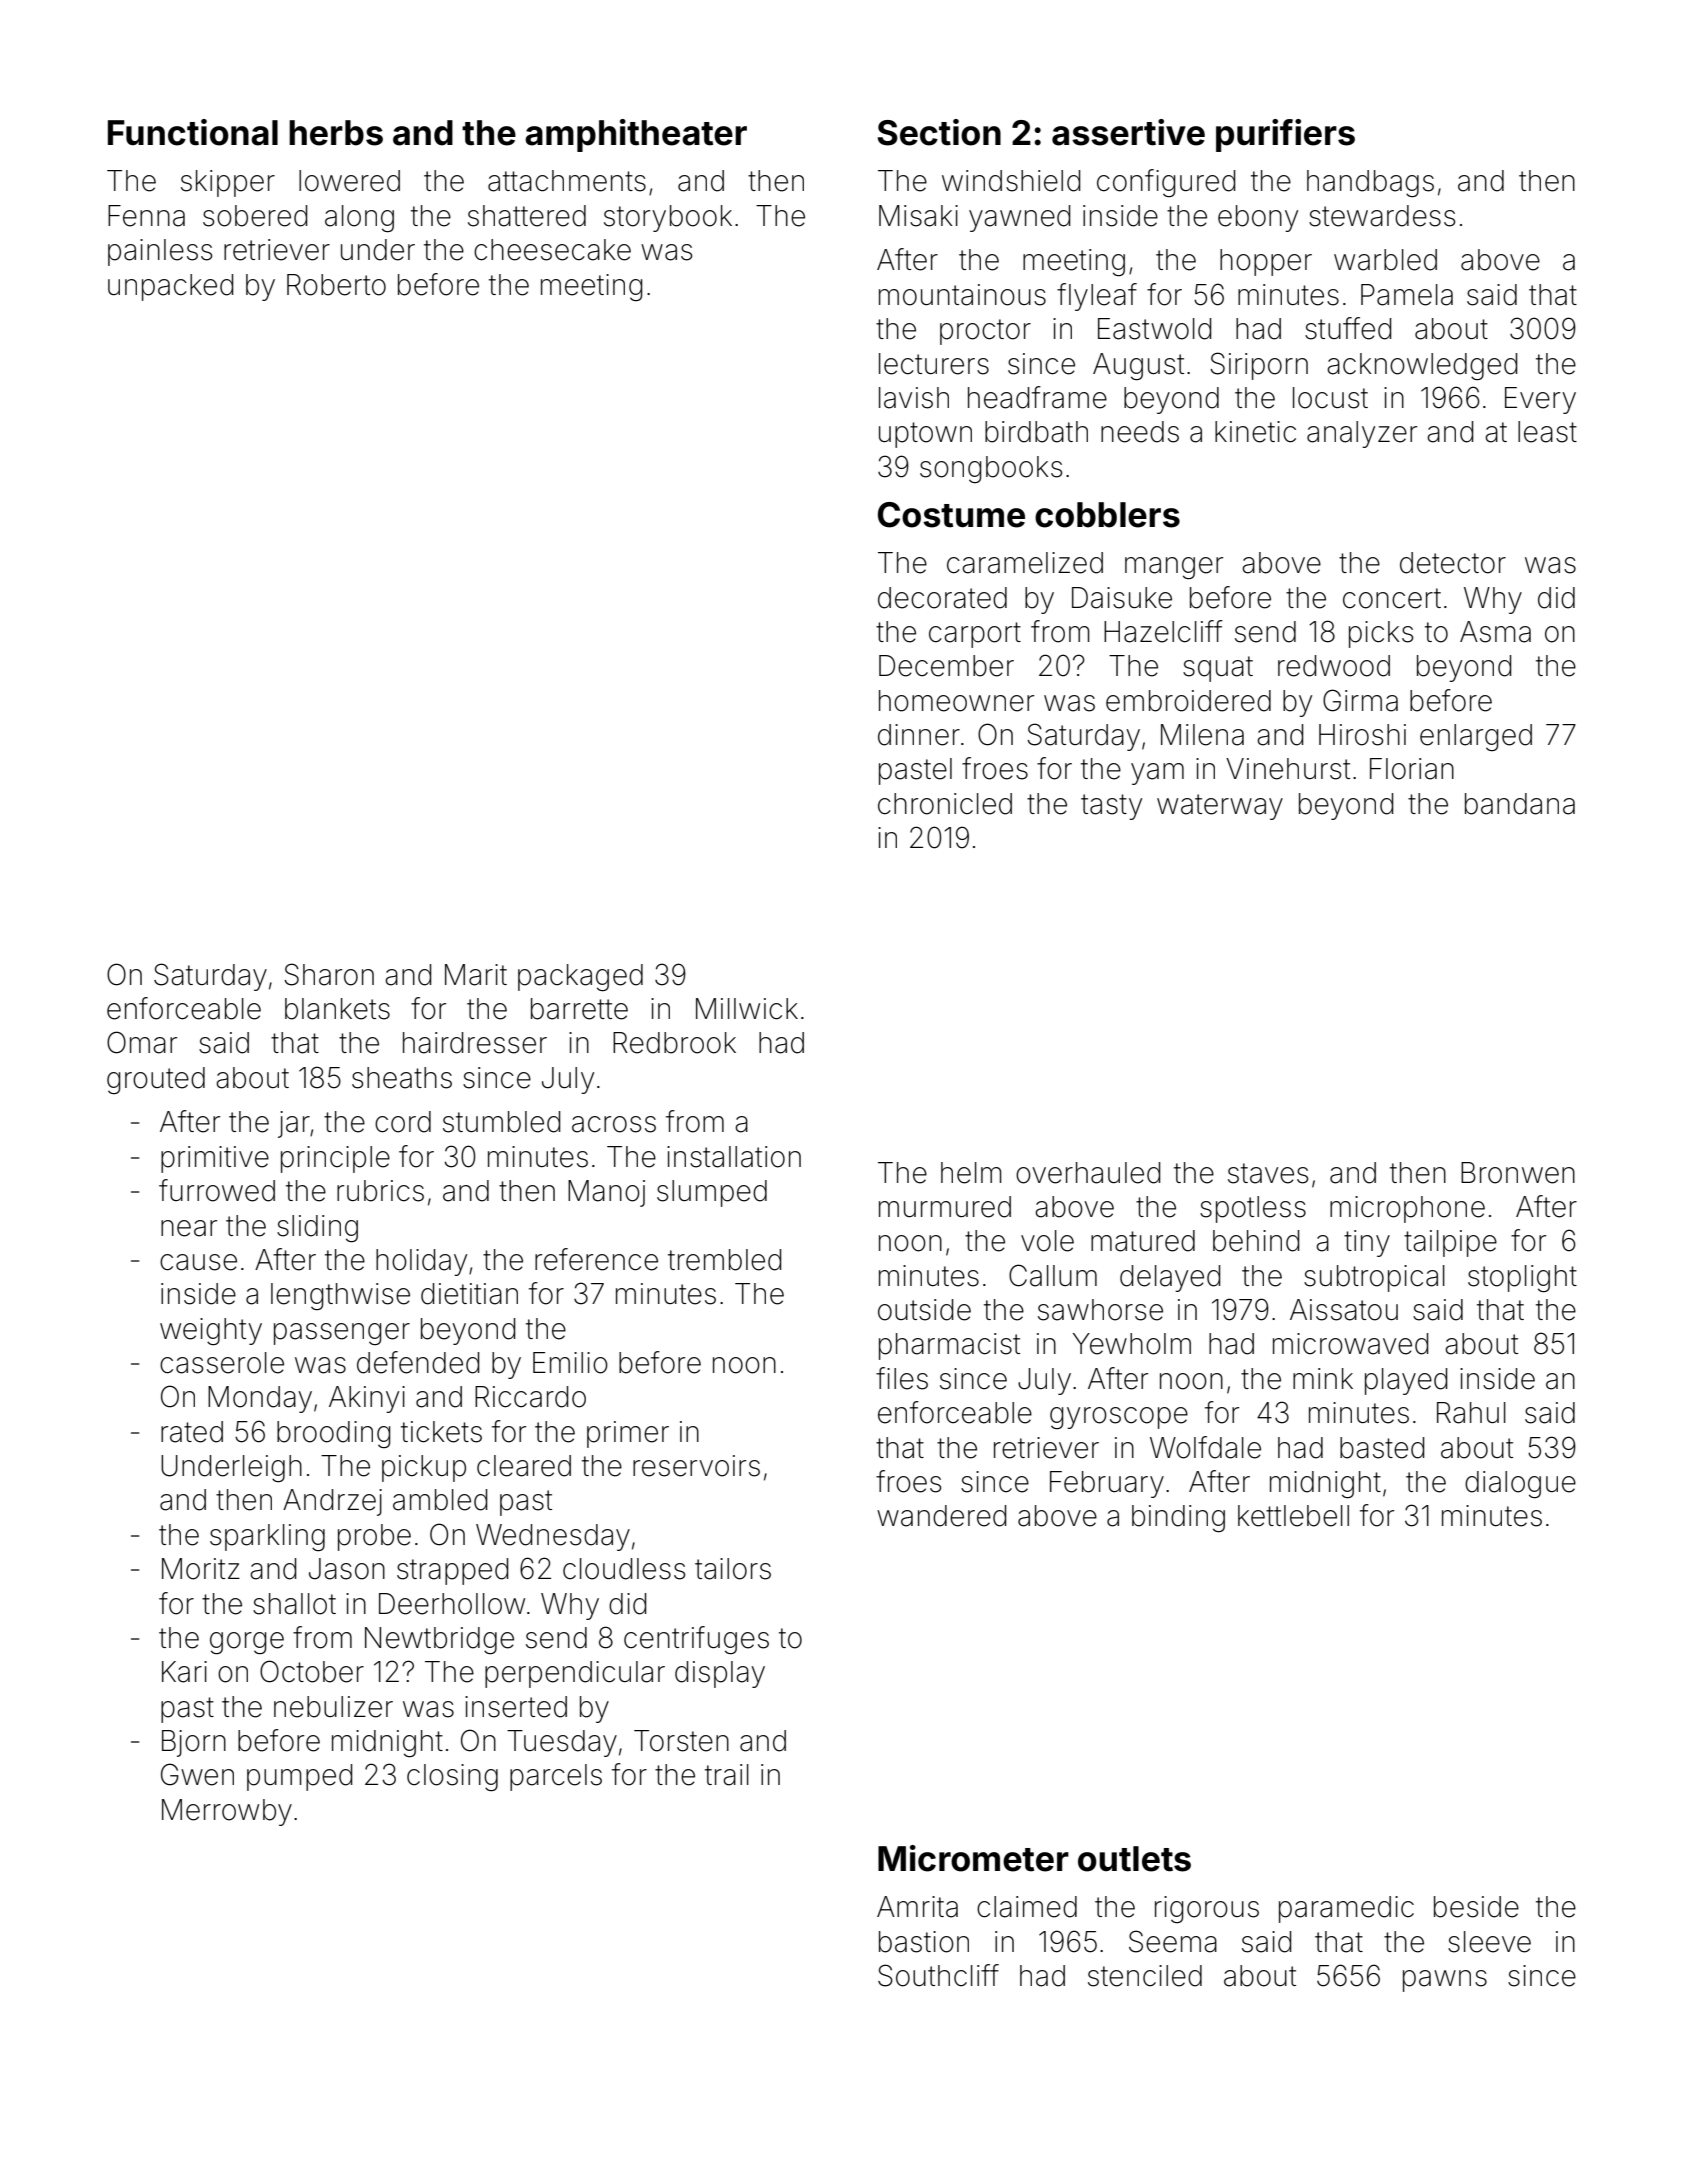 This screenshot has height=2178, width=1683. I want to click on chronicled, so click(945, 804).
